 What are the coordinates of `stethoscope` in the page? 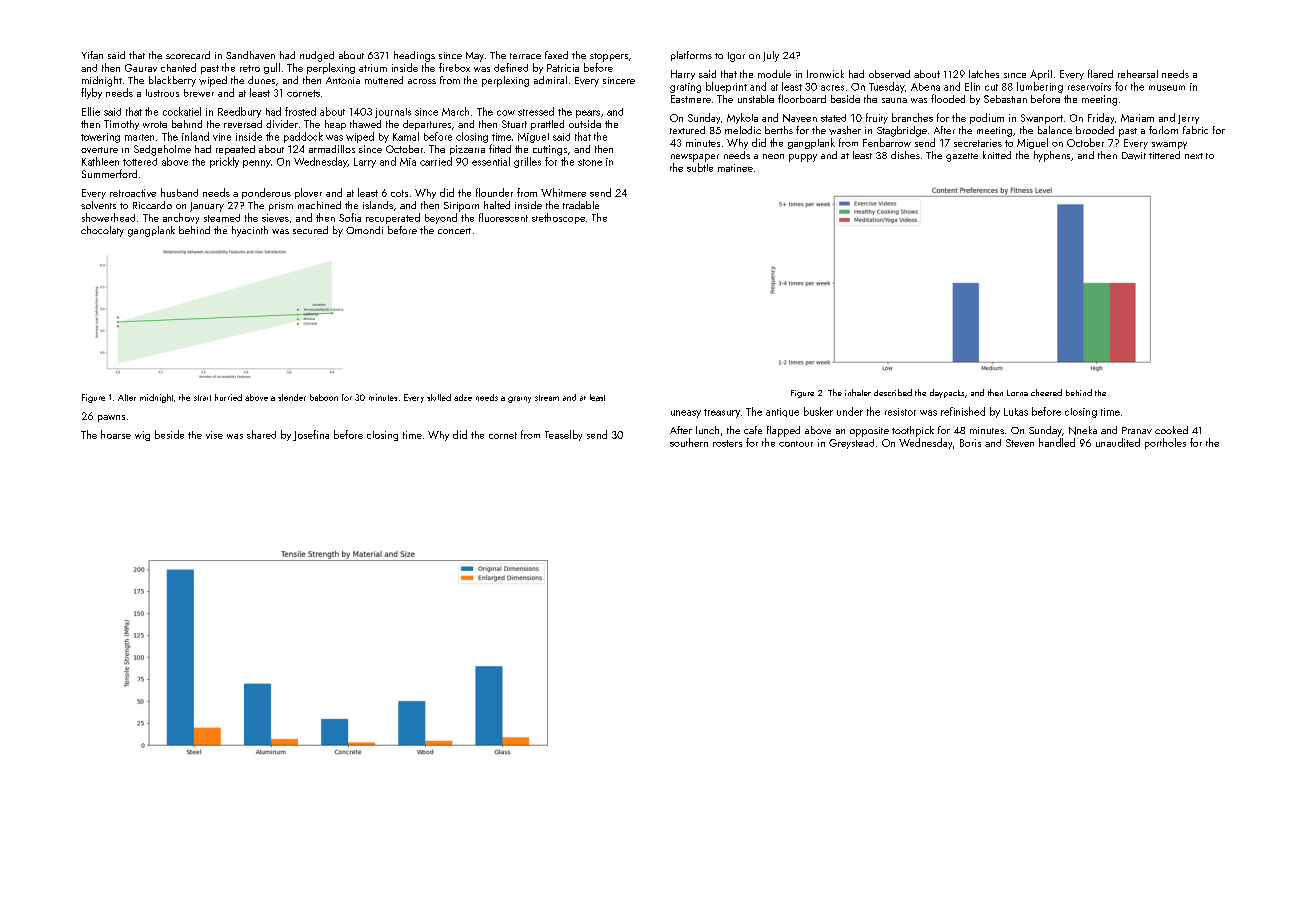 It's located at (558, 218).
